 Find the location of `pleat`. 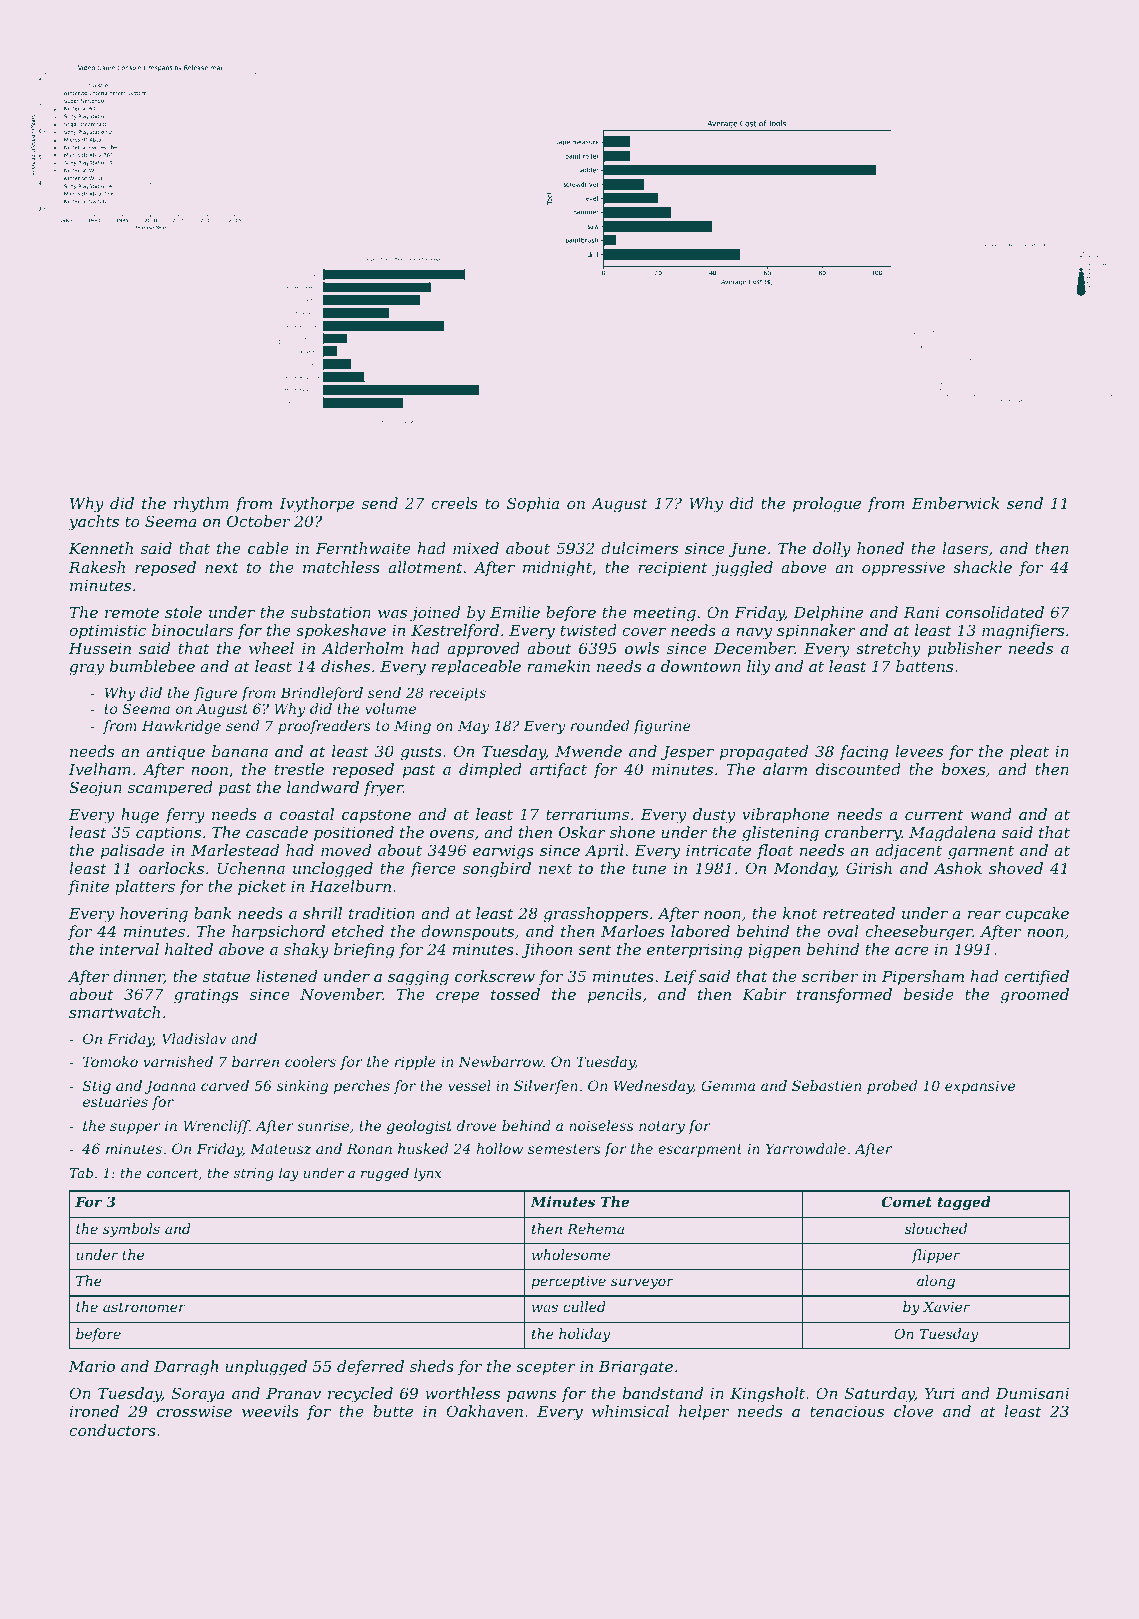

pleat is located at coordinates (1029, 752).
